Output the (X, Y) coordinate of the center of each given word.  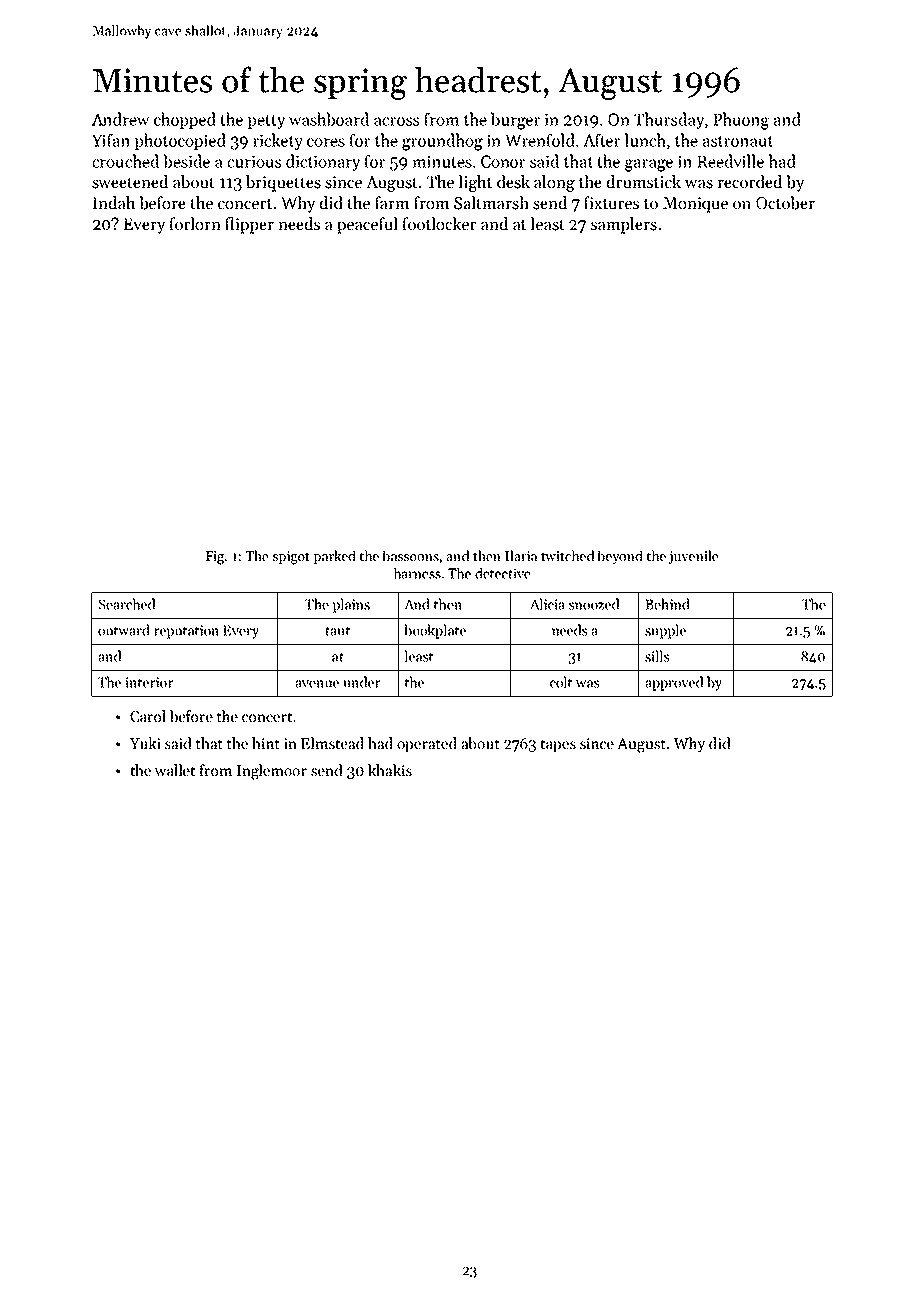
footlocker (439, 224)
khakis (390, 770)
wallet (175, 770)
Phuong (741, 121)
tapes (558, 746)
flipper (249, 225)
